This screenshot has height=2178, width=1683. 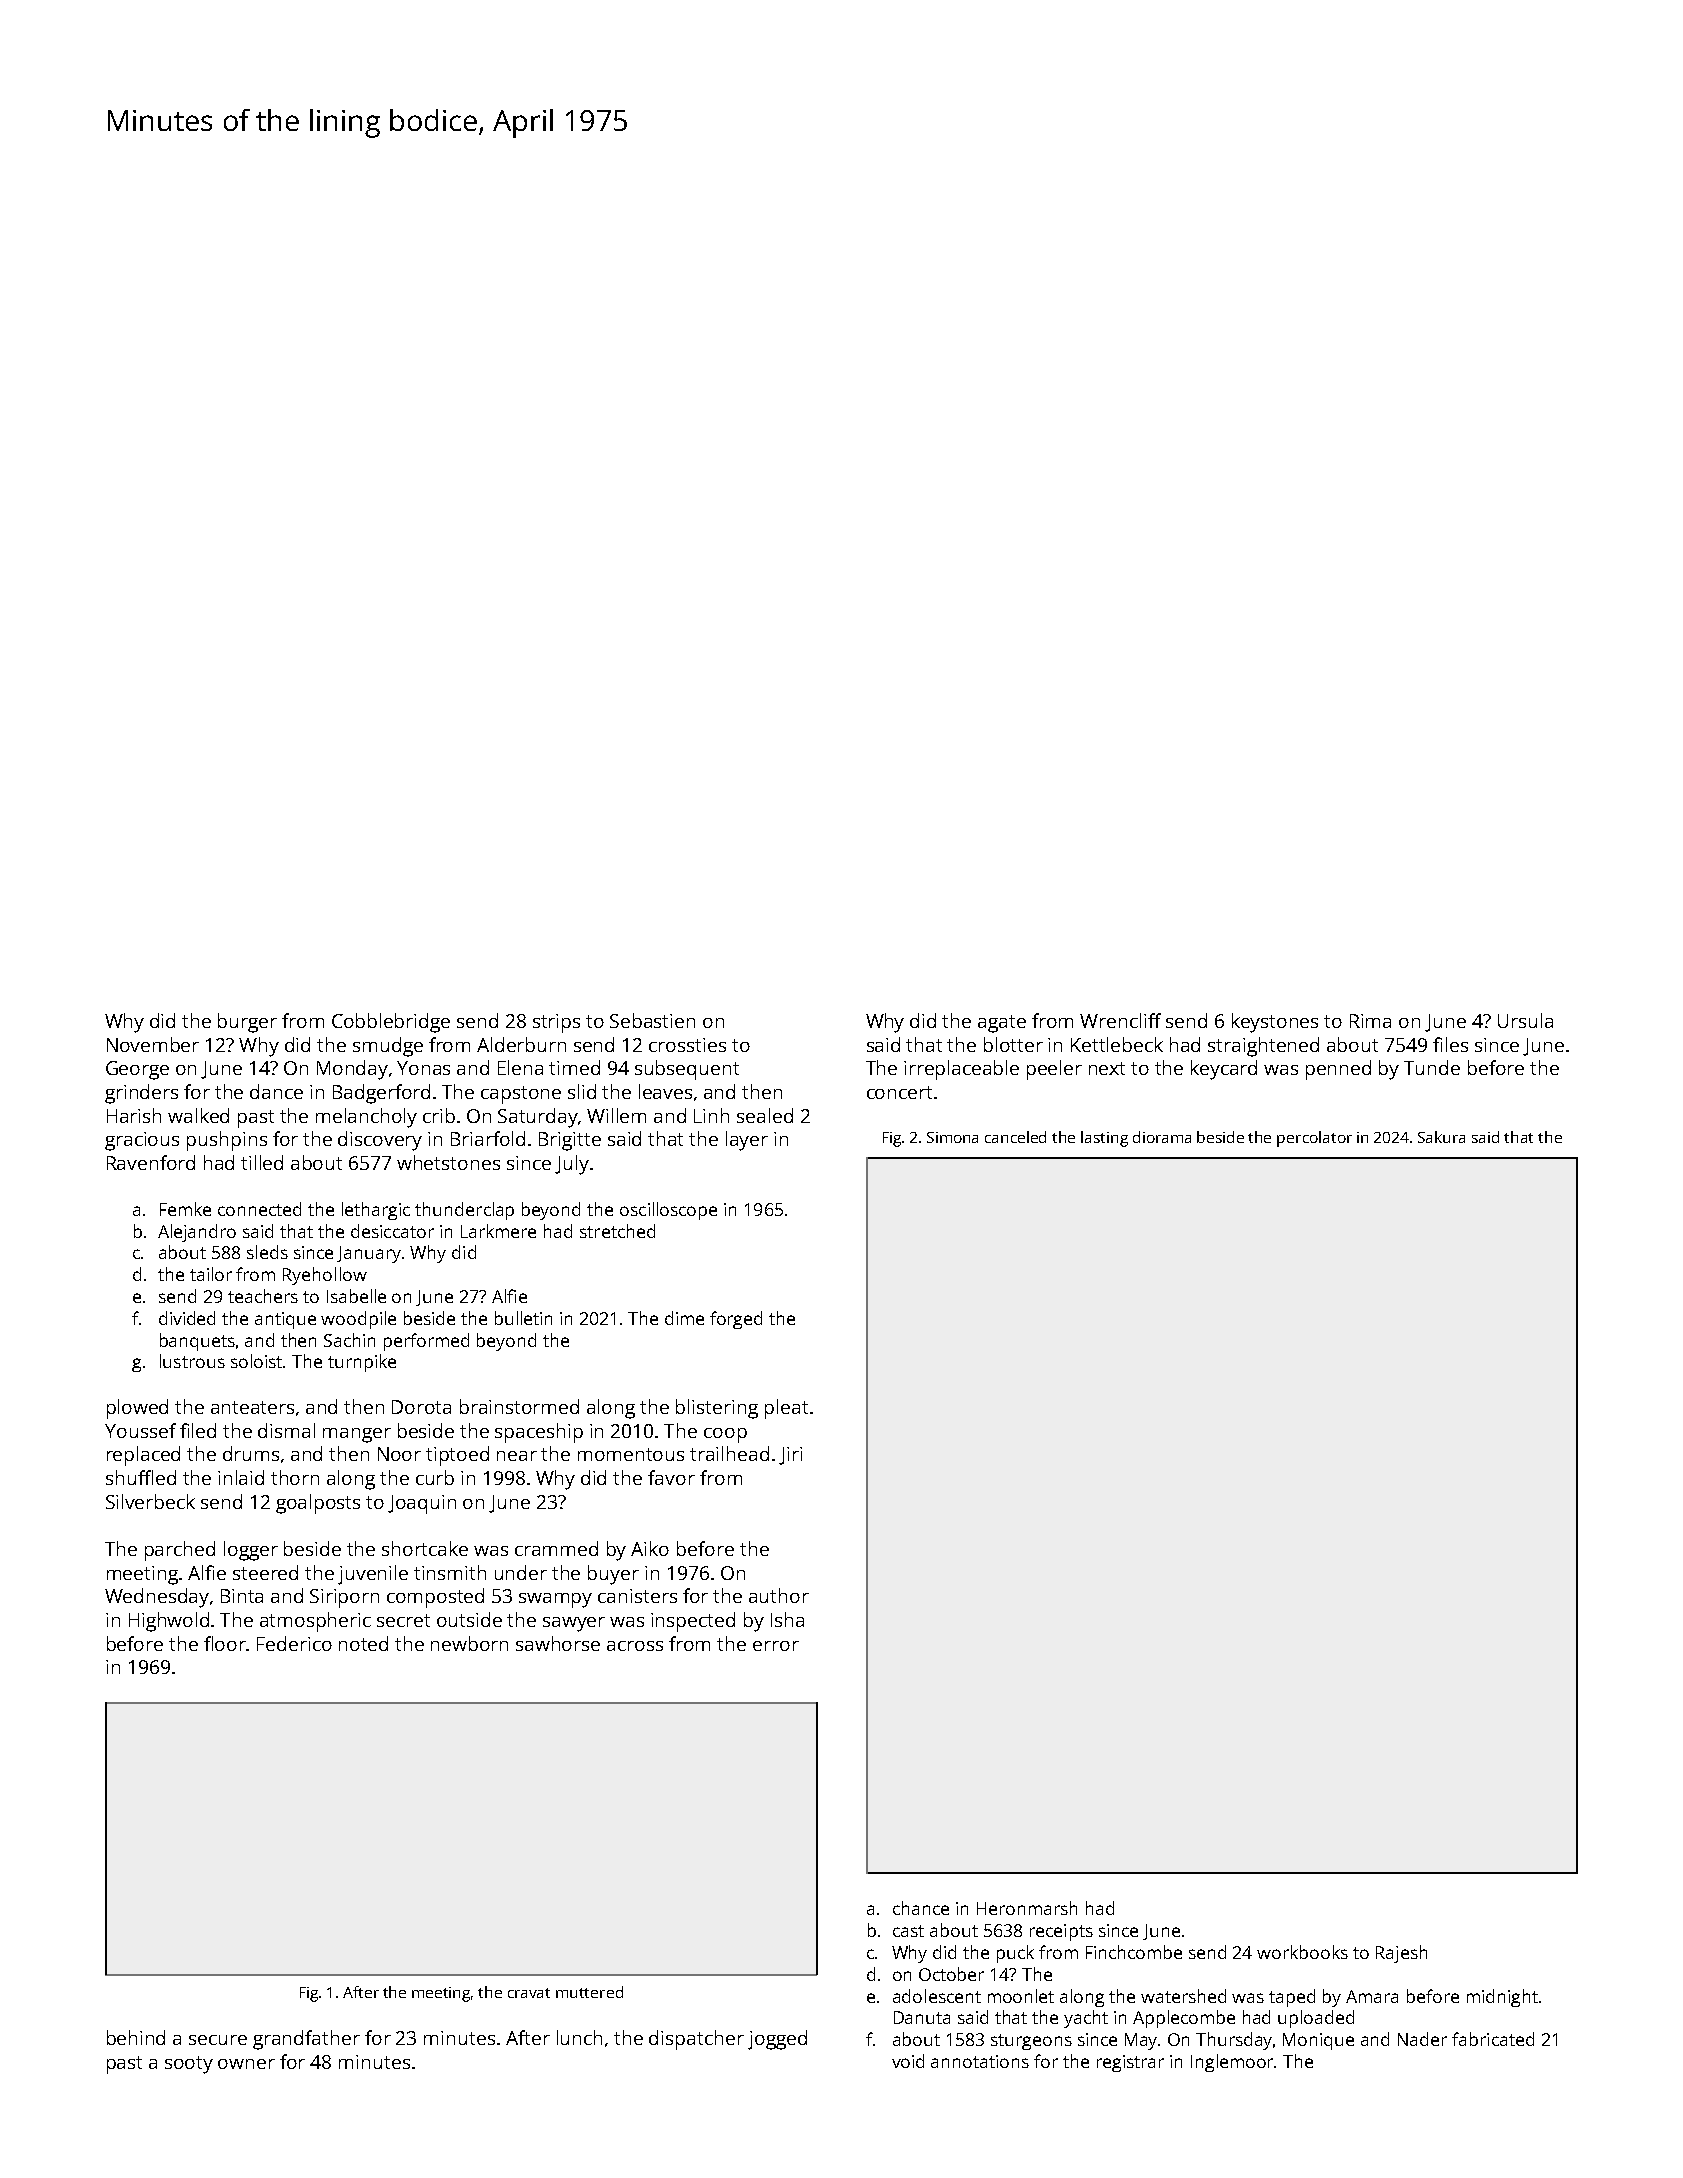 I want to click on blistering, so click(x=717, y=1409).
